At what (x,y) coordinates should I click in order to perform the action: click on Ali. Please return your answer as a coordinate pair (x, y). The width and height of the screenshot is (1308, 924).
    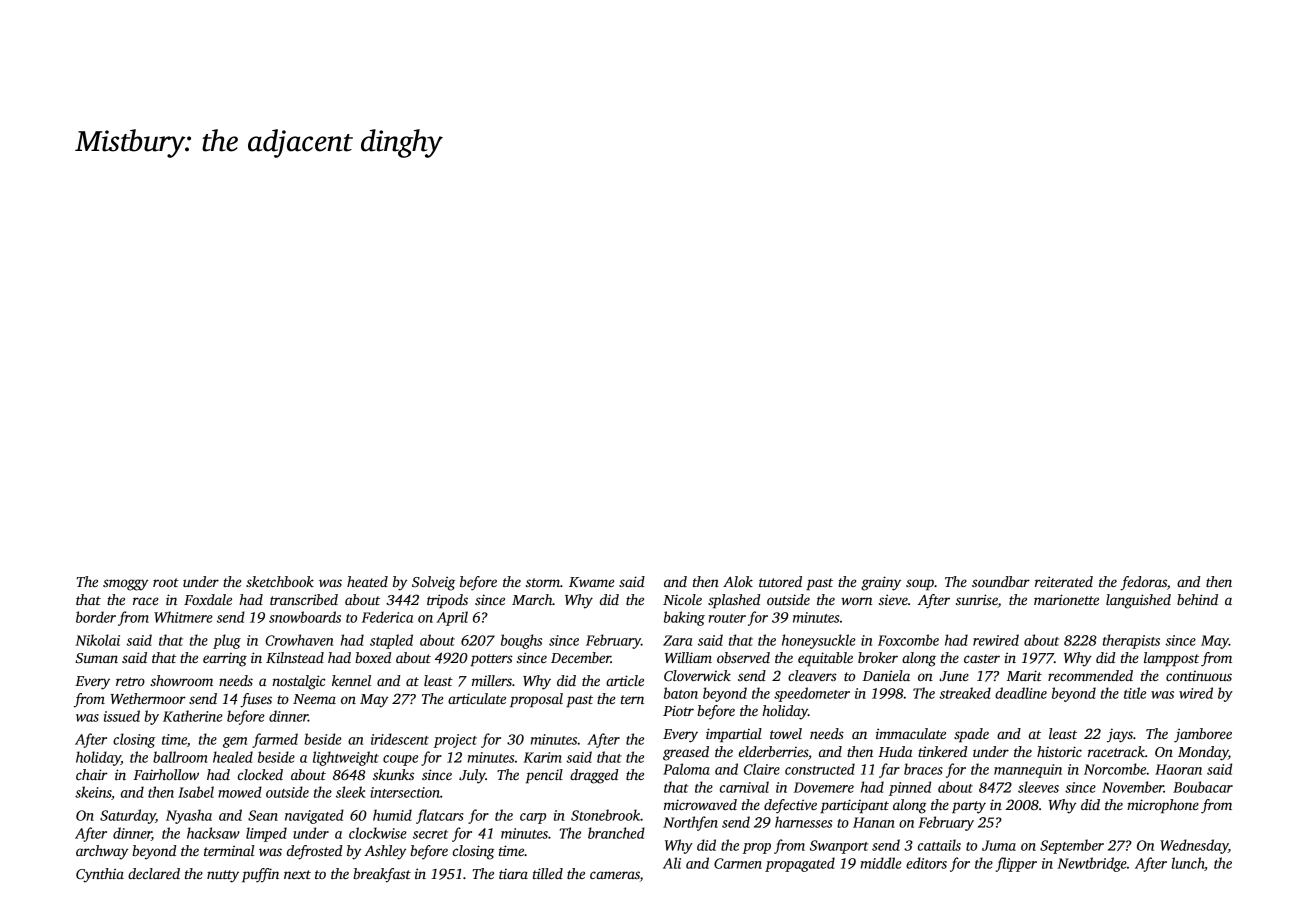
    Looking at the image, I should click on (672, 863).
